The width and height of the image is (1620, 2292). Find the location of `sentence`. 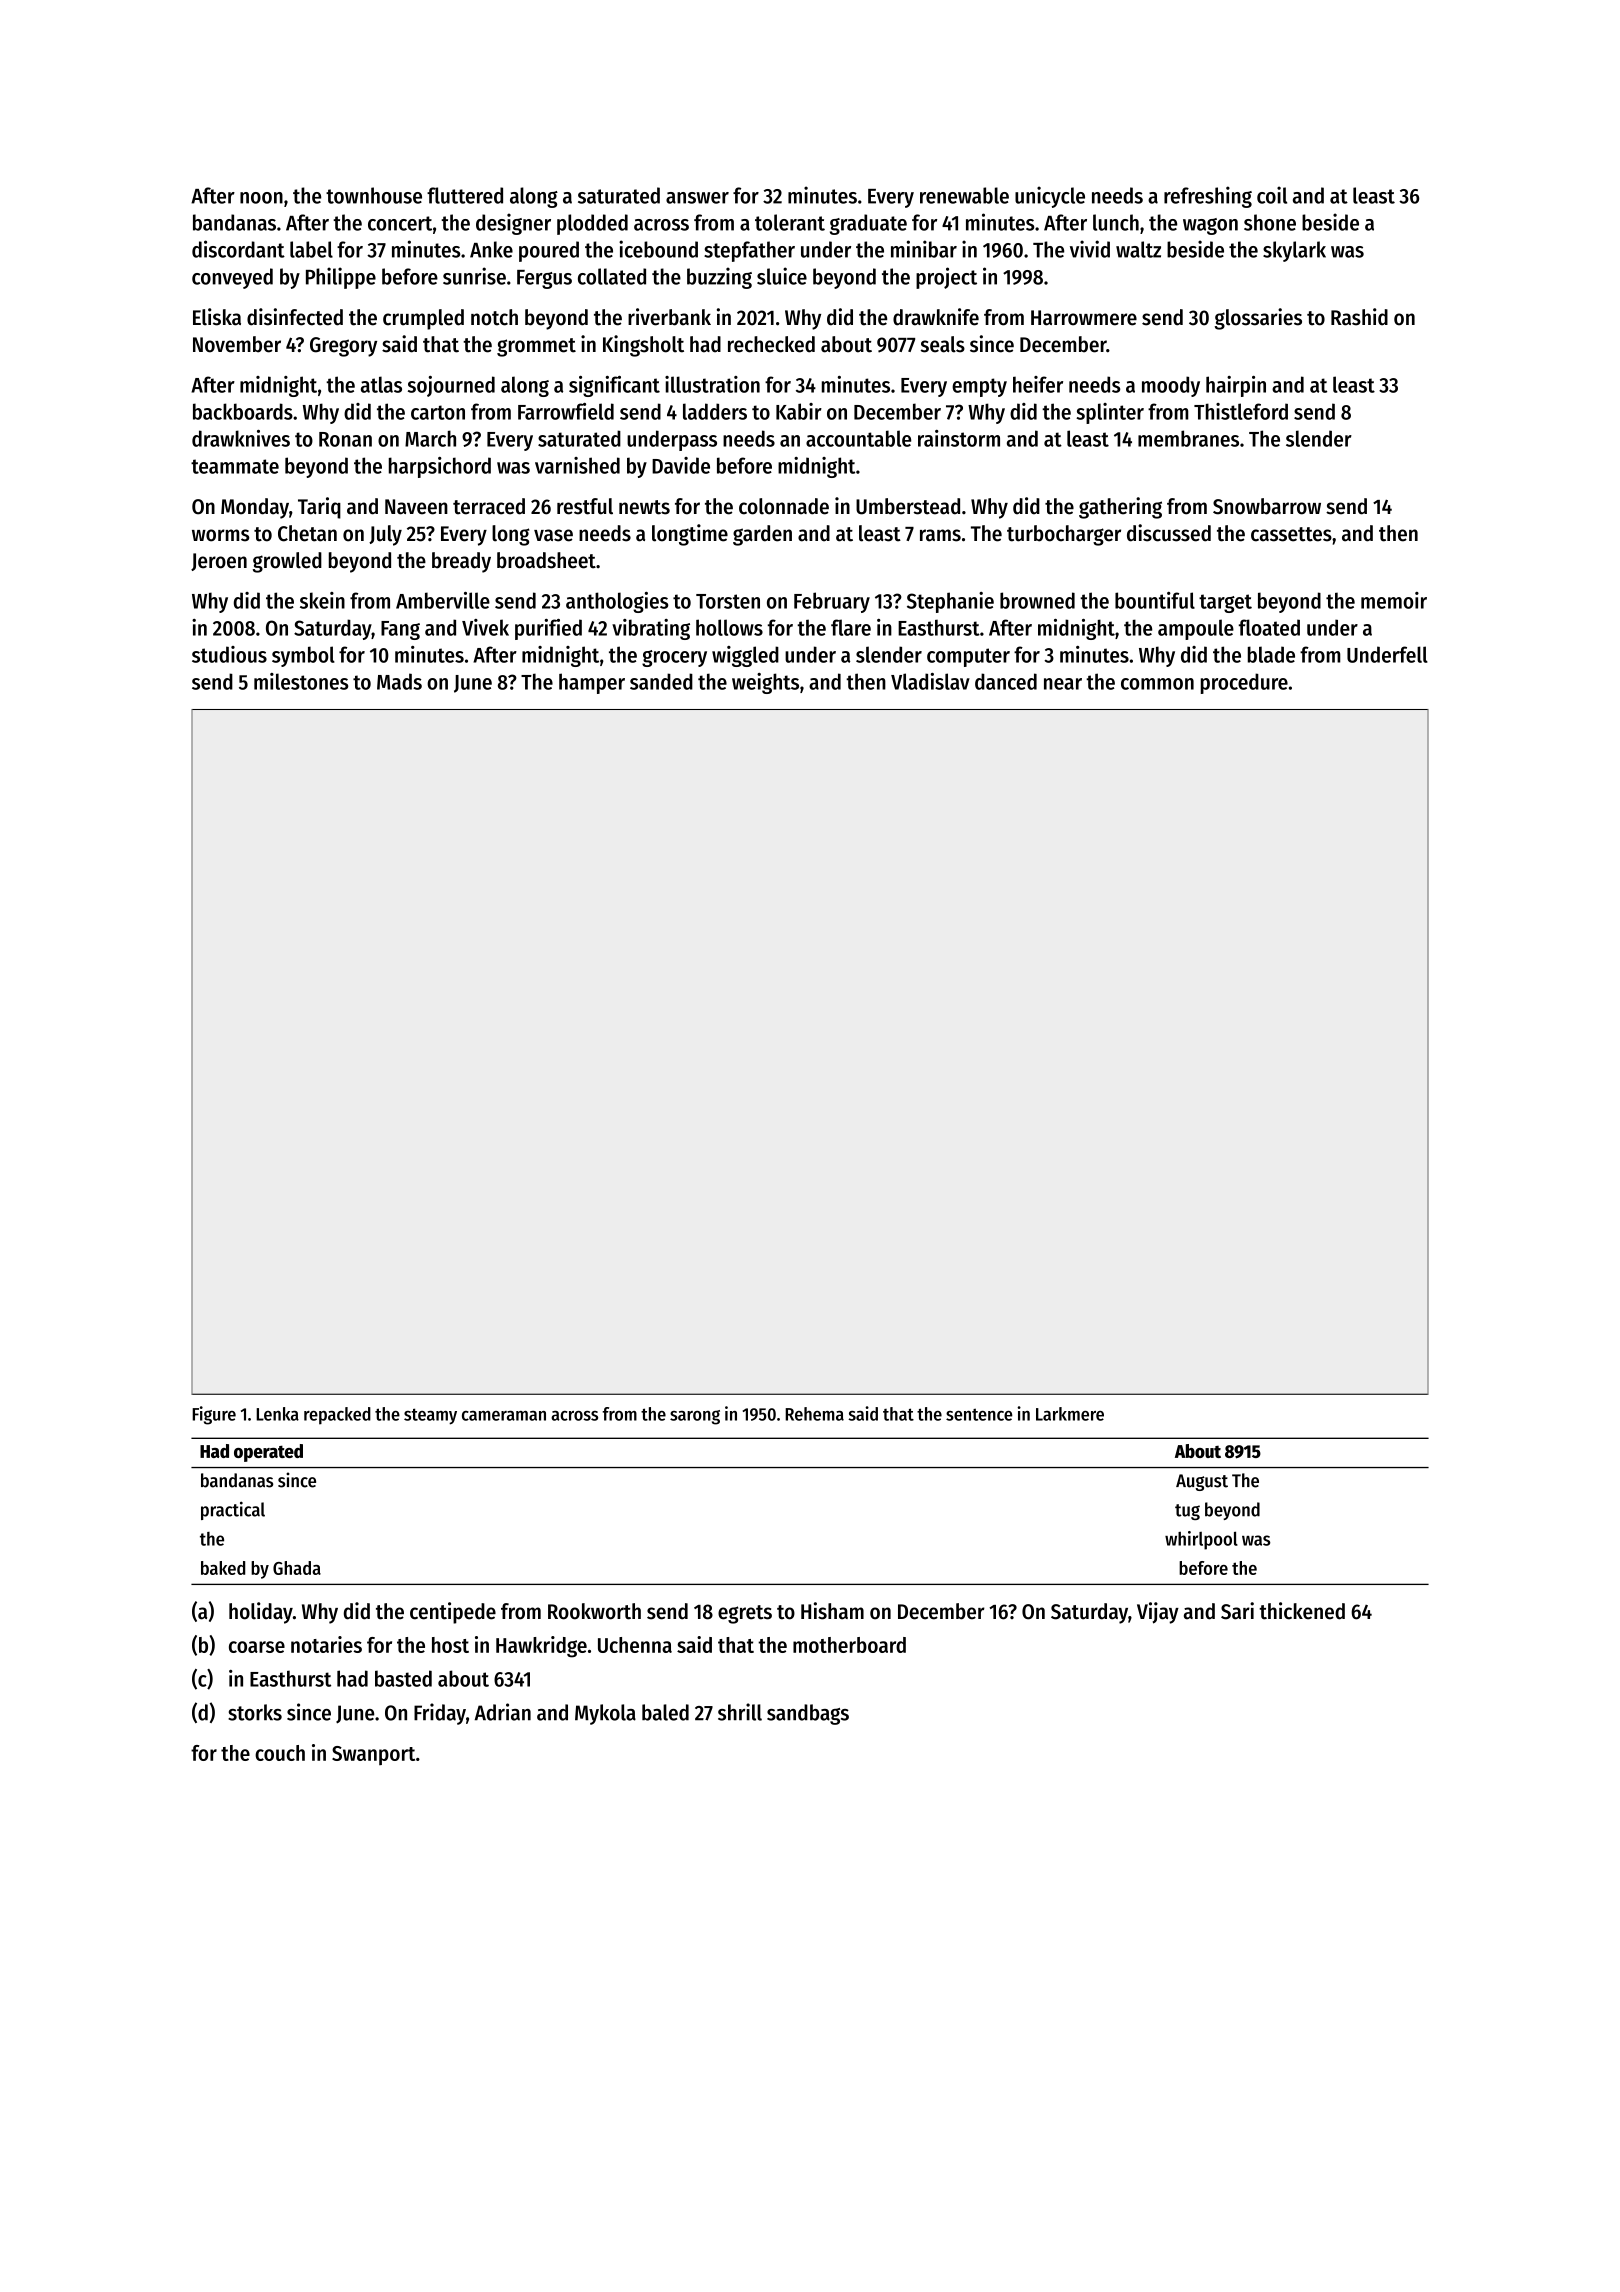

sentence is located at coordinates (979, 1414).
